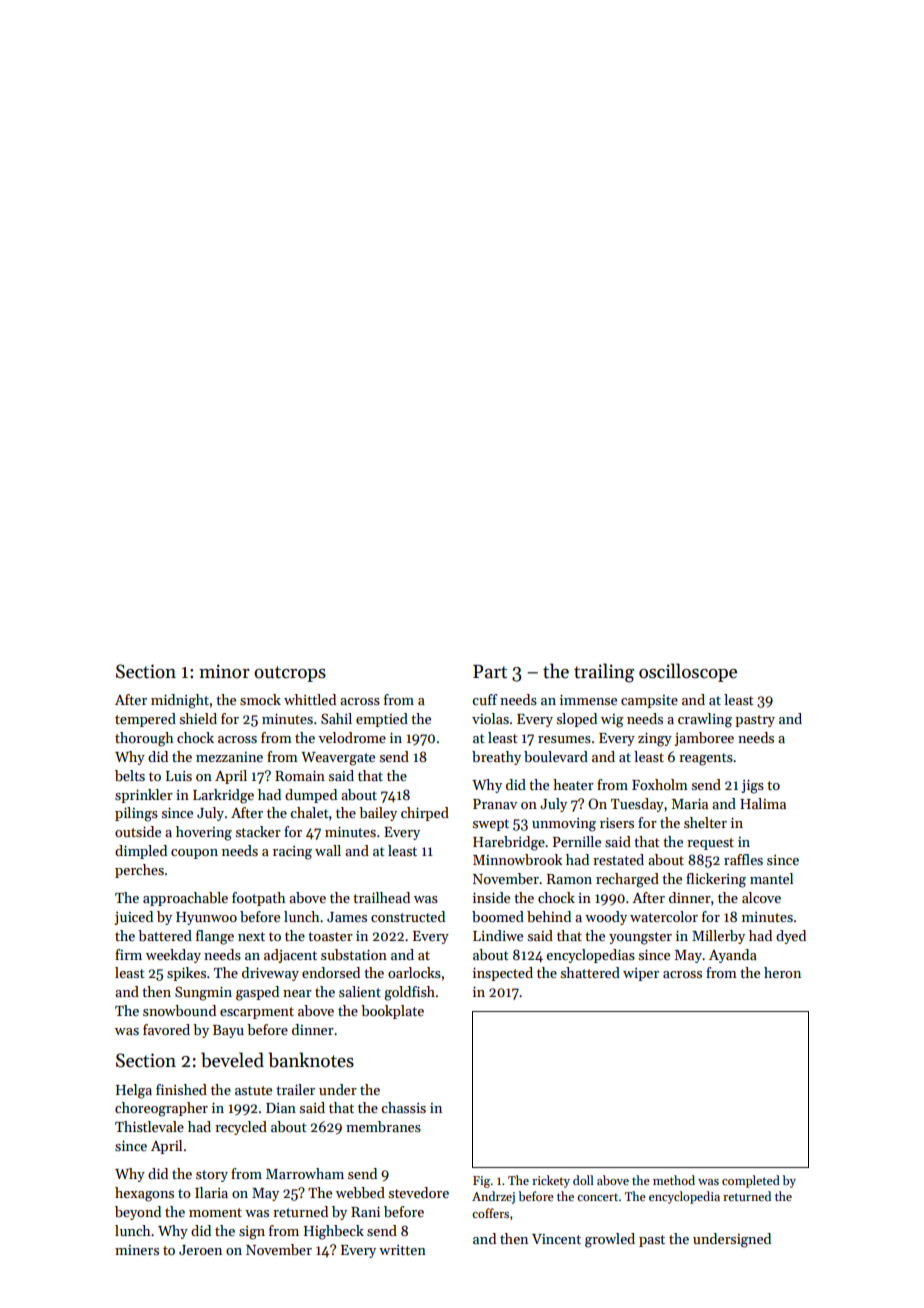  I want to click on smock, so click(260, 699).
